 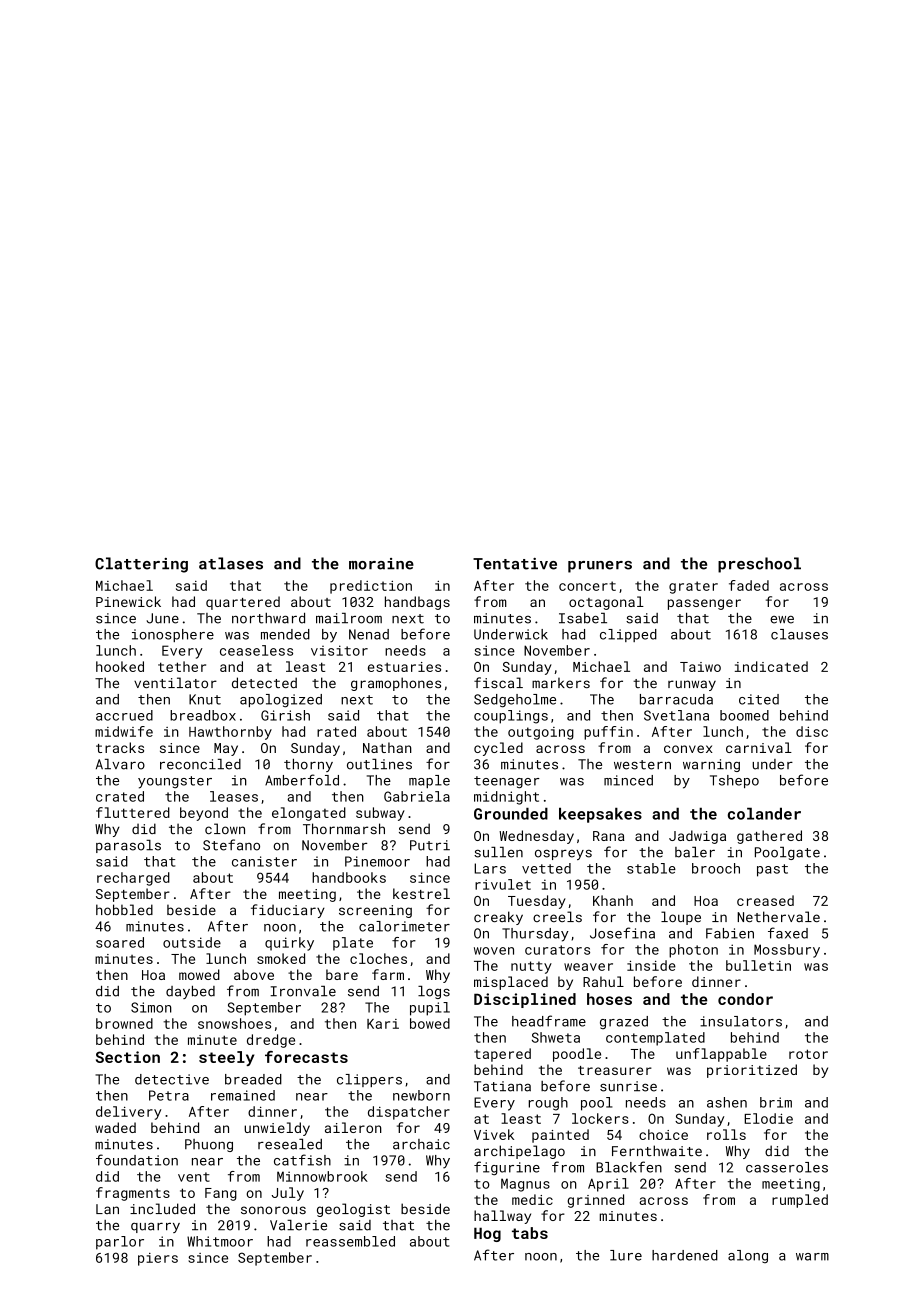 What do you see at coordinates (288, 911) in the image?
I see `fiduciary` at bounding box center [288, 911].
